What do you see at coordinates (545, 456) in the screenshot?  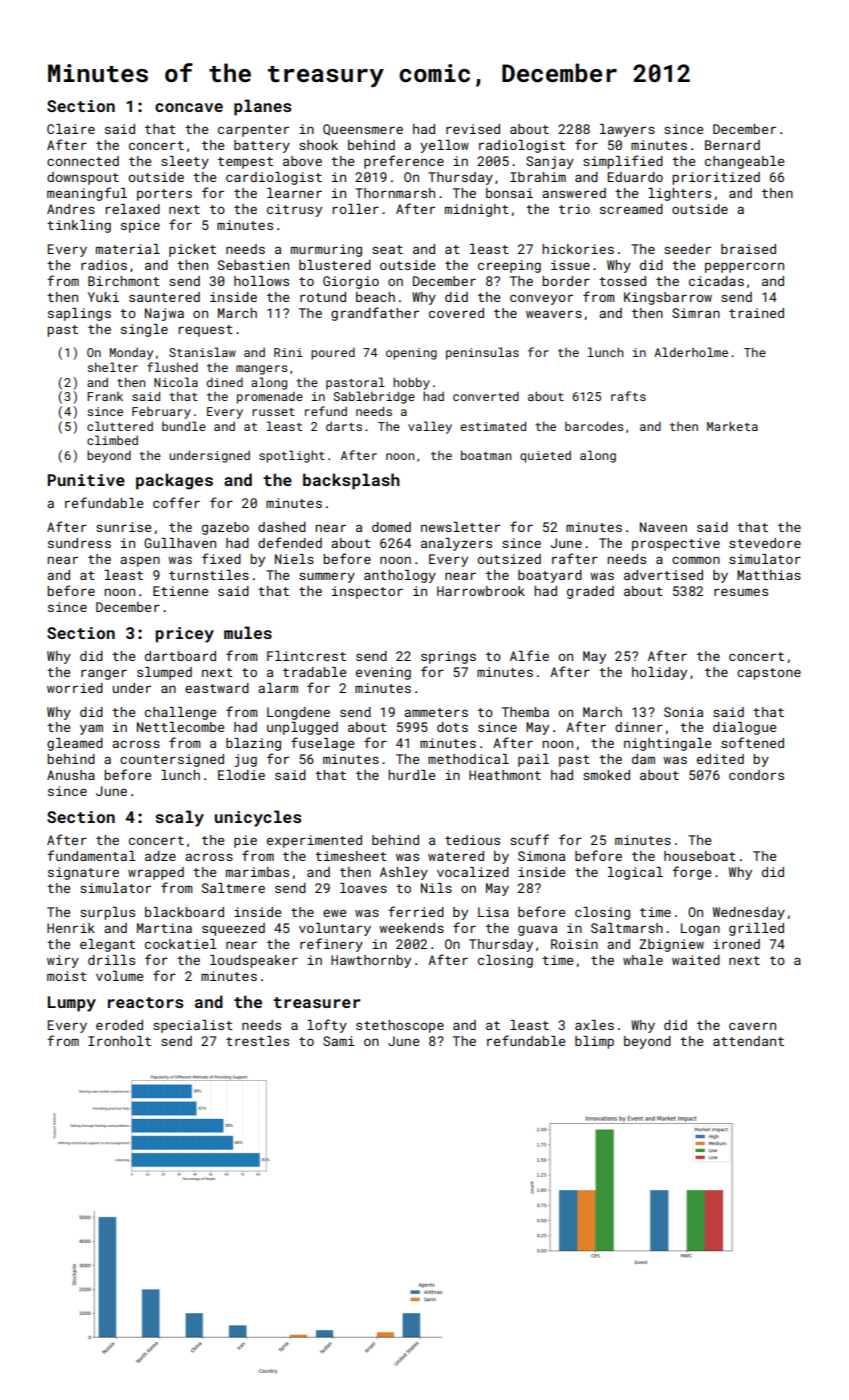 I see `quieted` at bounding box center [545, 456].
